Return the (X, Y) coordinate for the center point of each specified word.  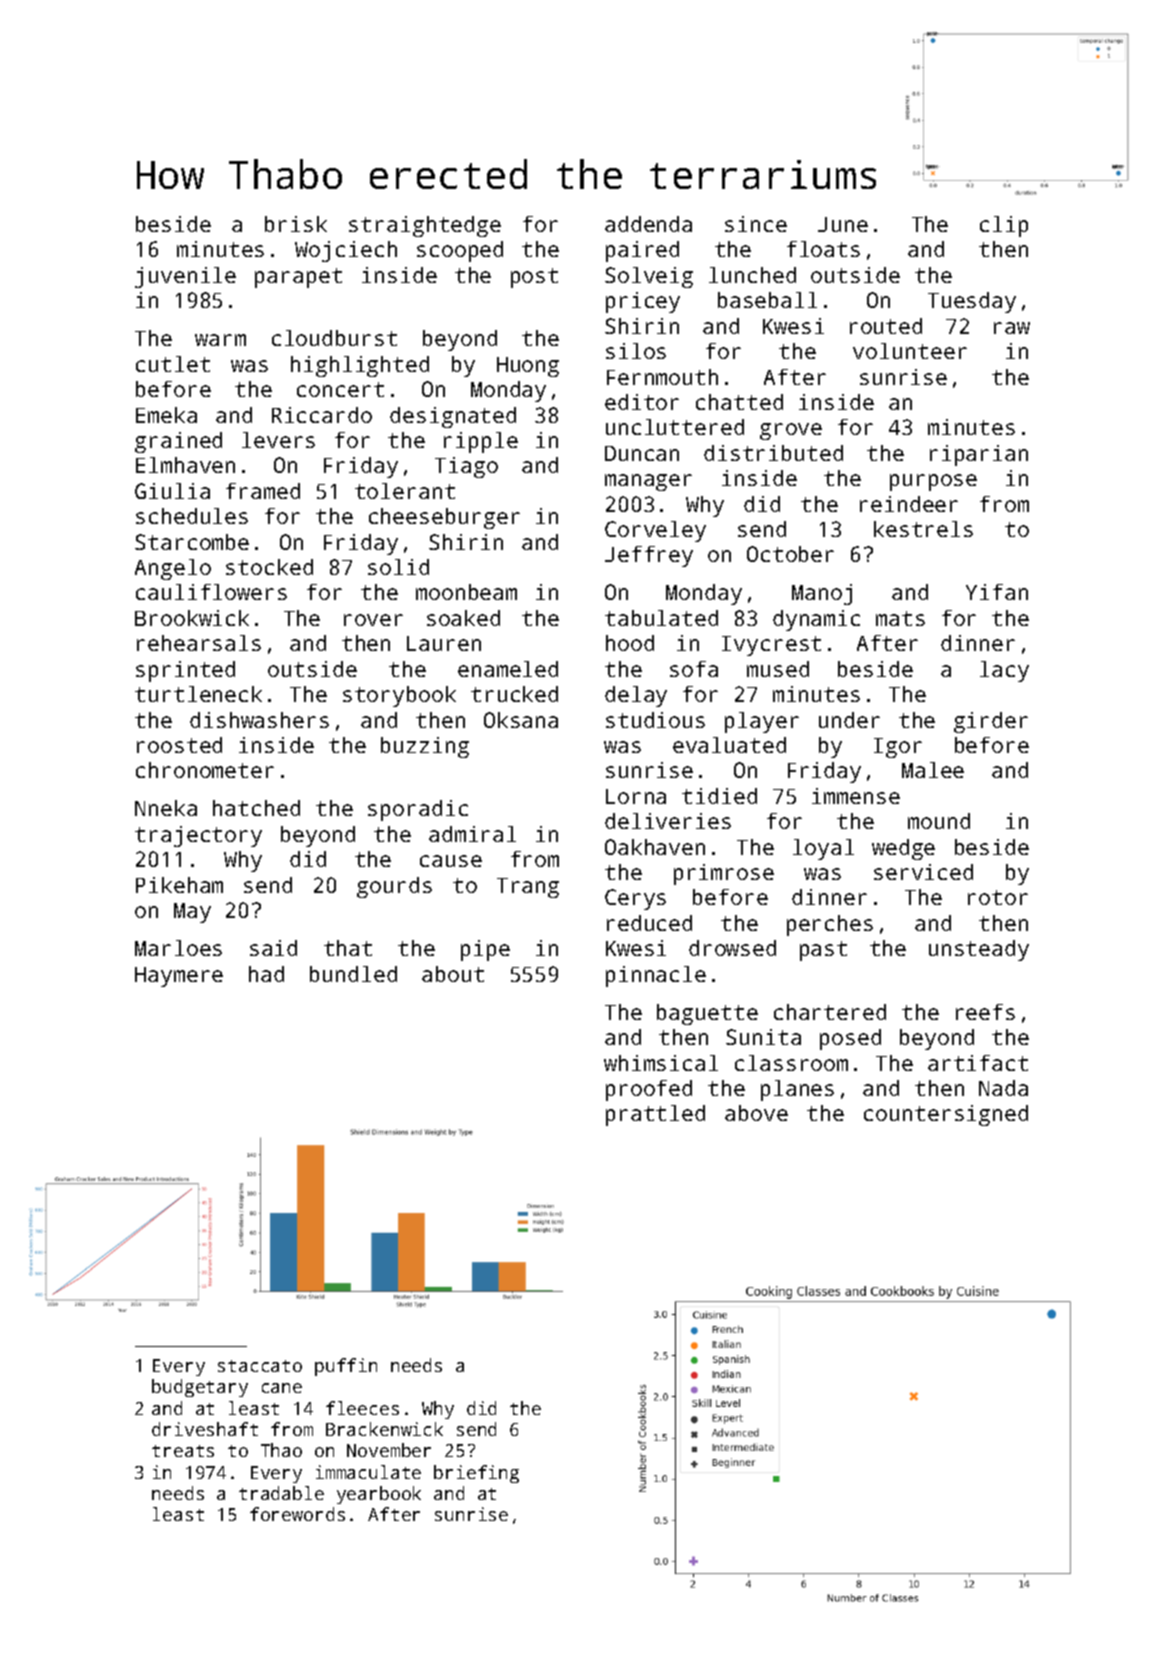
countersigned (946, 1115)
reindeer (909, 504)
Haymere (179, 977)
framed (263, 491)
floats (823, 249)
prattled (655, 1115)
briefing (476, 1474)
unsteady (979, 950)
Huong (528, 367)
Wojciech (346, 251)
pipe (485, 950)
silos (636, 351)
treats (183, 1451)
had (266, 974)
